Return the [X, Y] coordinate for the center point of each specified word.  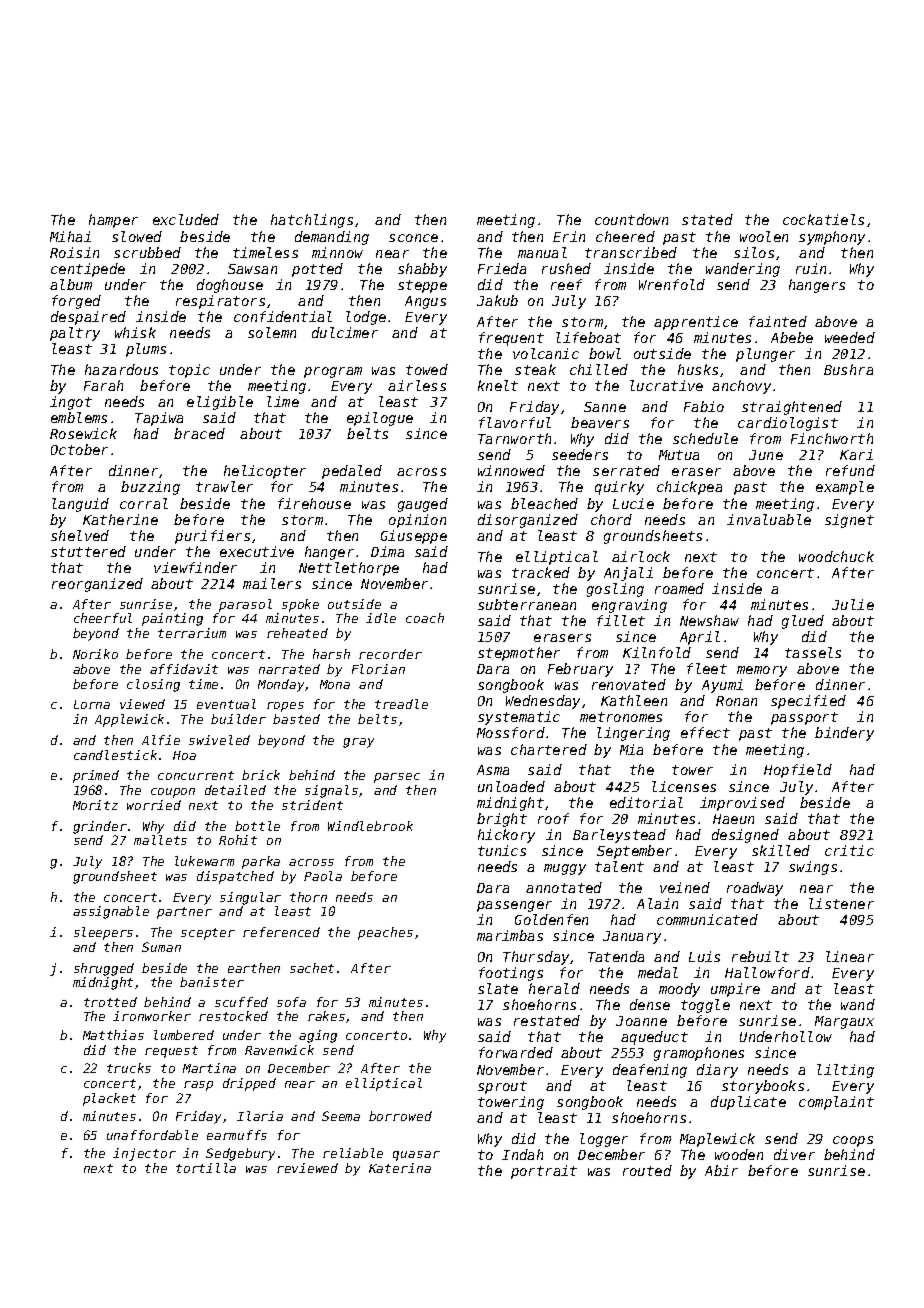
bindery [844, 734]
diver [794, 1154]
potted [317, 270]
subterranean [527, 604]
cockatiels [823, 219]
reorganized [97, 585]
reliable [353, 1153]
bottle [257, 826]
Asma [493, 770]
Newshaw [709, 620]
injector [144, 1154]
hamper [113, 221]
